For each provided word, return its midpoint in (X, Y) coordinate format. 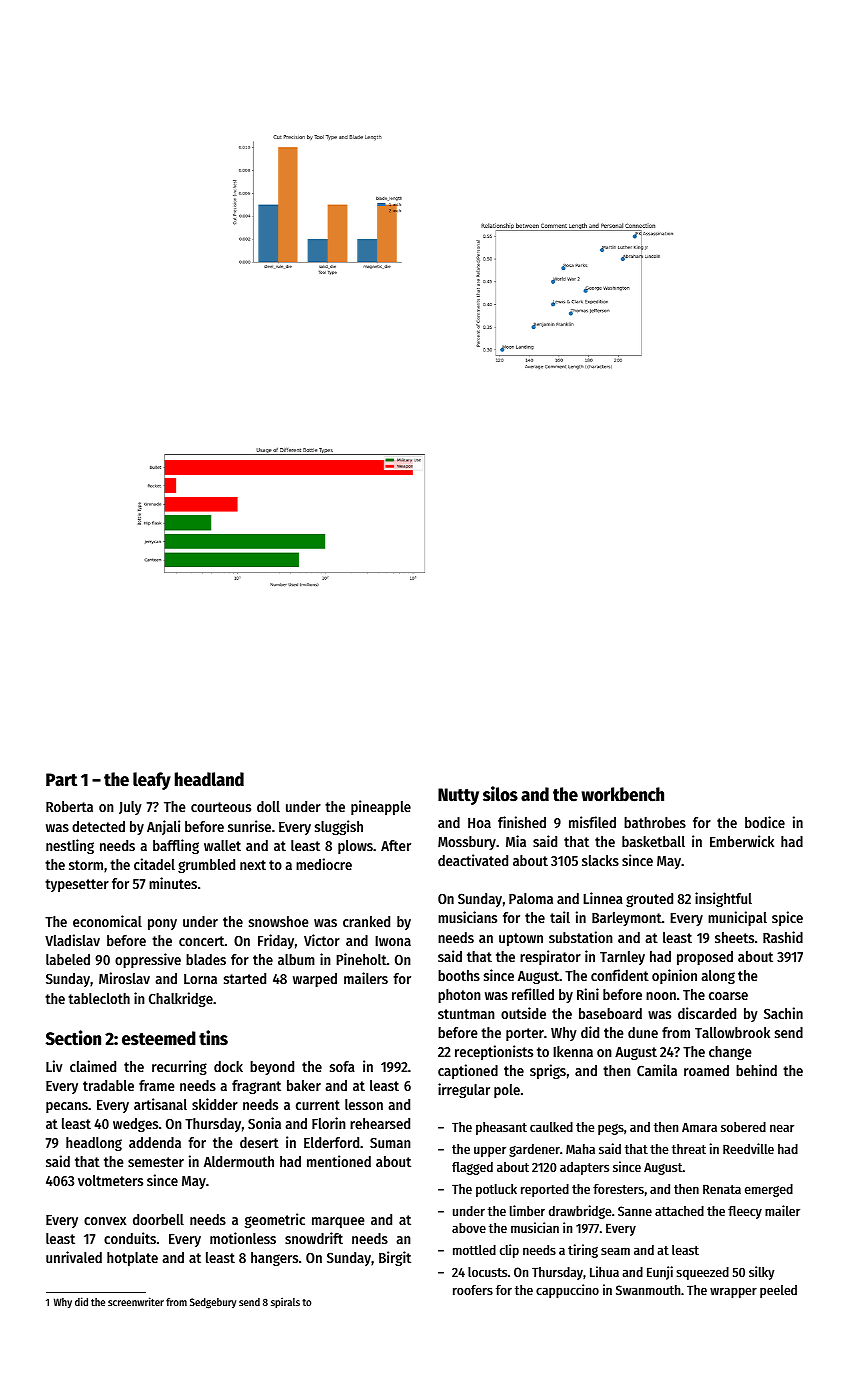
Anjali (163, 827)
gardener (534, 1150)
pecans (67, 1107)
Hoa (479, 823)
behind (756, 1070)
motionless (243, 1238)
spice (787, 918)
